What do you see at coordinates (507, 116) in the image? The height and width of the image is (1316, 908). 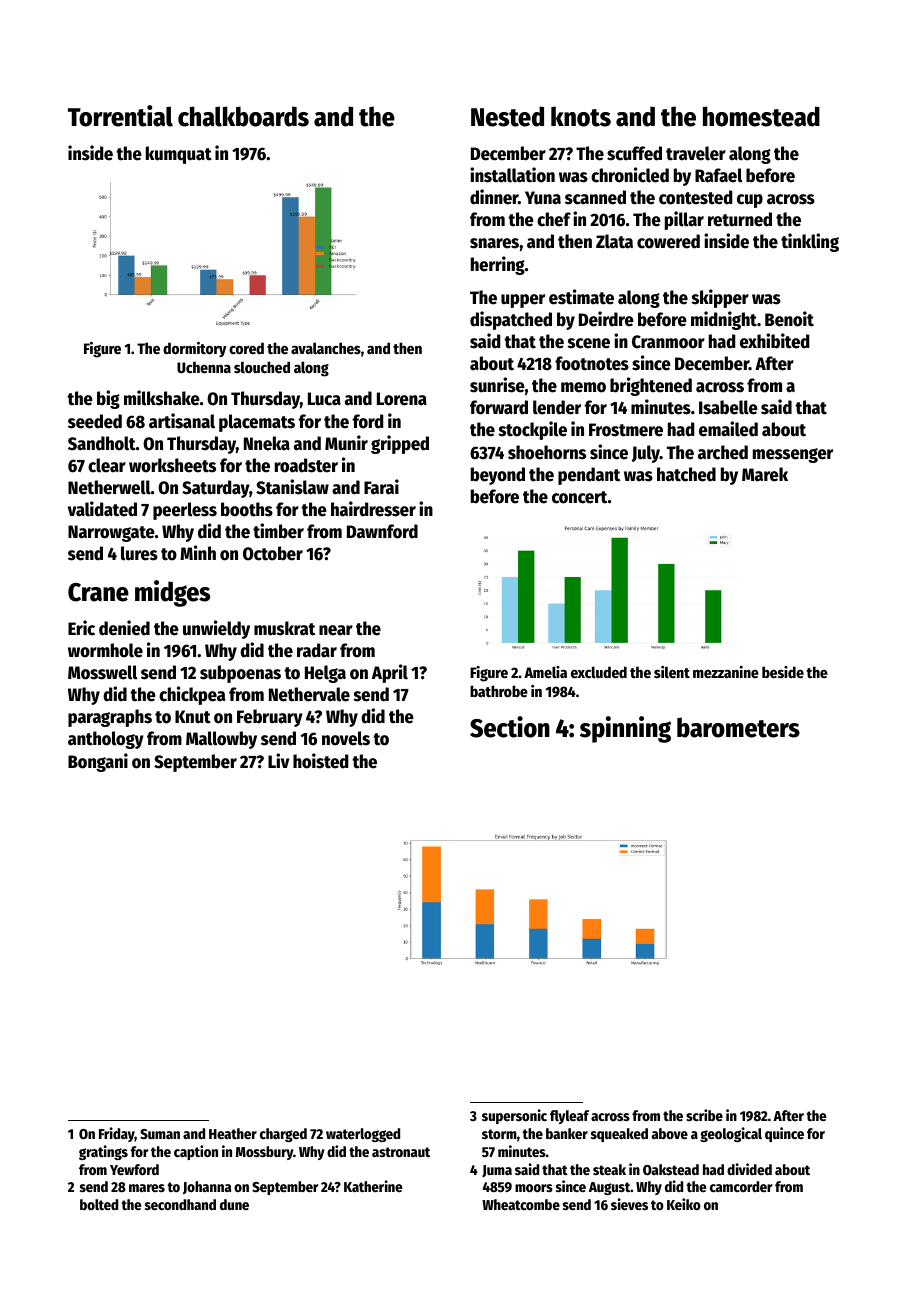 I see `Nested` at bounding box center [507, 116].
